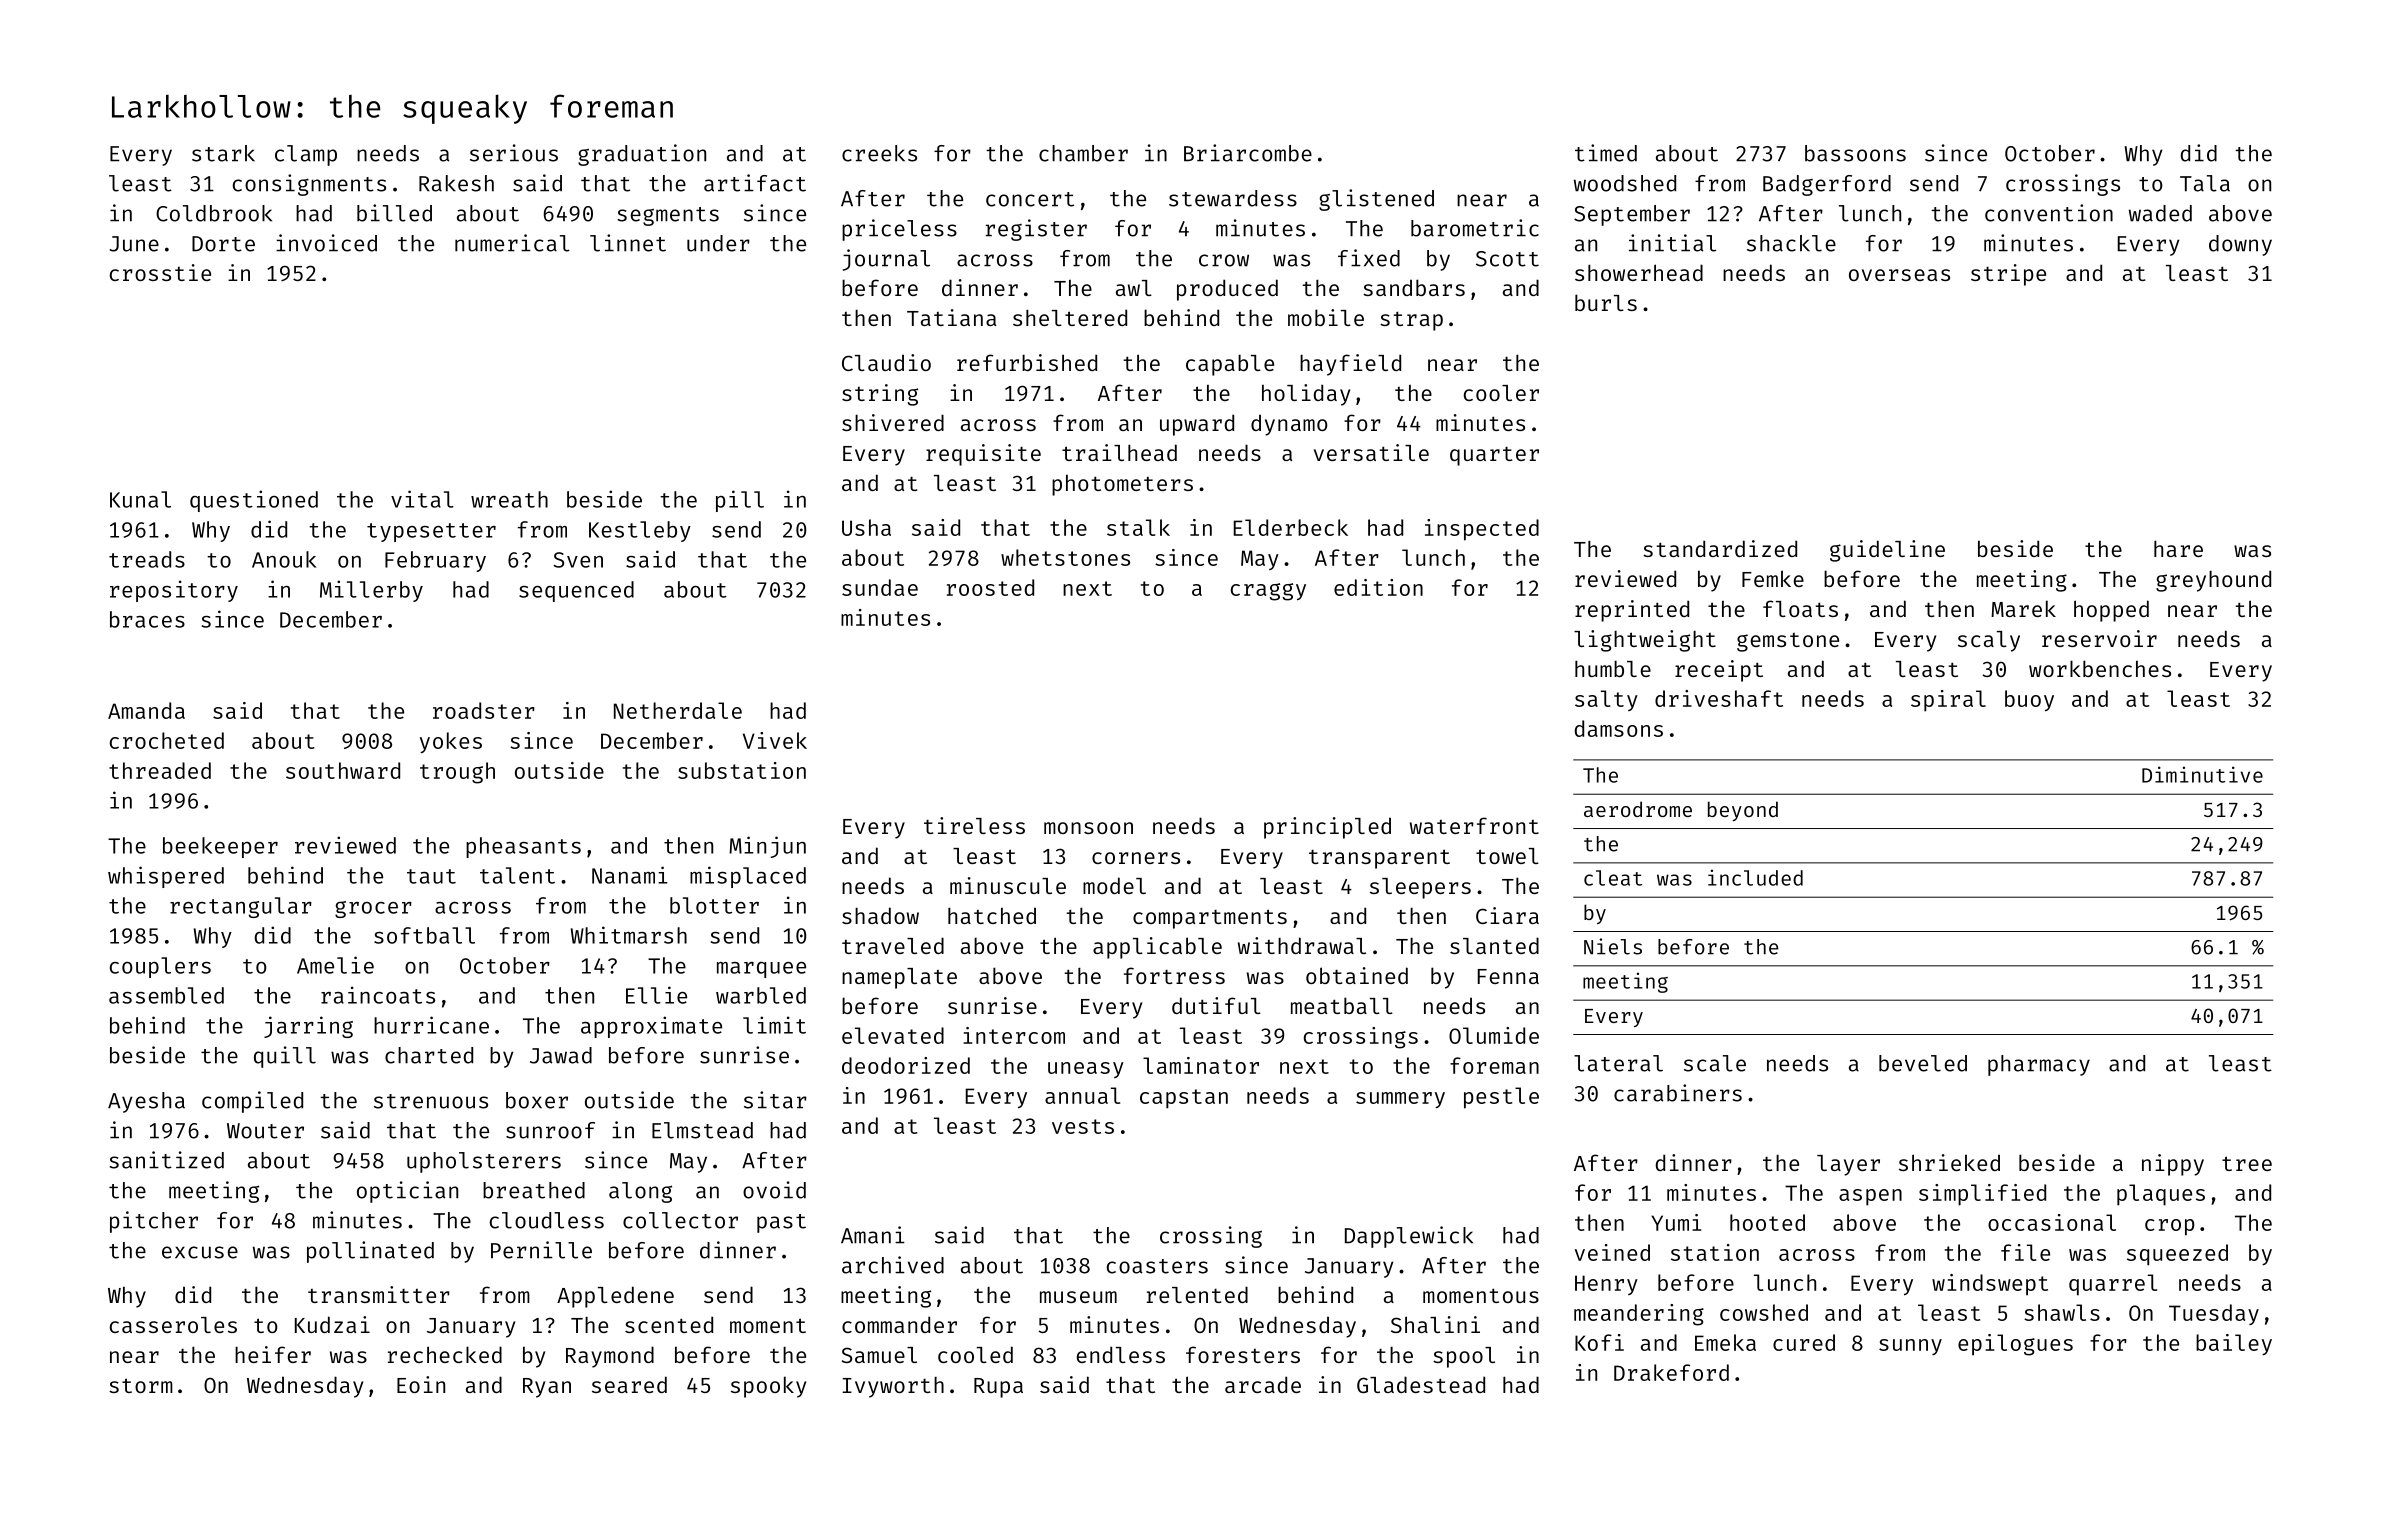 This screenshot has width=2381, height=1540. What do you see at coordinates (1083, 1126) in the screenshot?
I see `vests` at bounding box center [1083, 1126].
